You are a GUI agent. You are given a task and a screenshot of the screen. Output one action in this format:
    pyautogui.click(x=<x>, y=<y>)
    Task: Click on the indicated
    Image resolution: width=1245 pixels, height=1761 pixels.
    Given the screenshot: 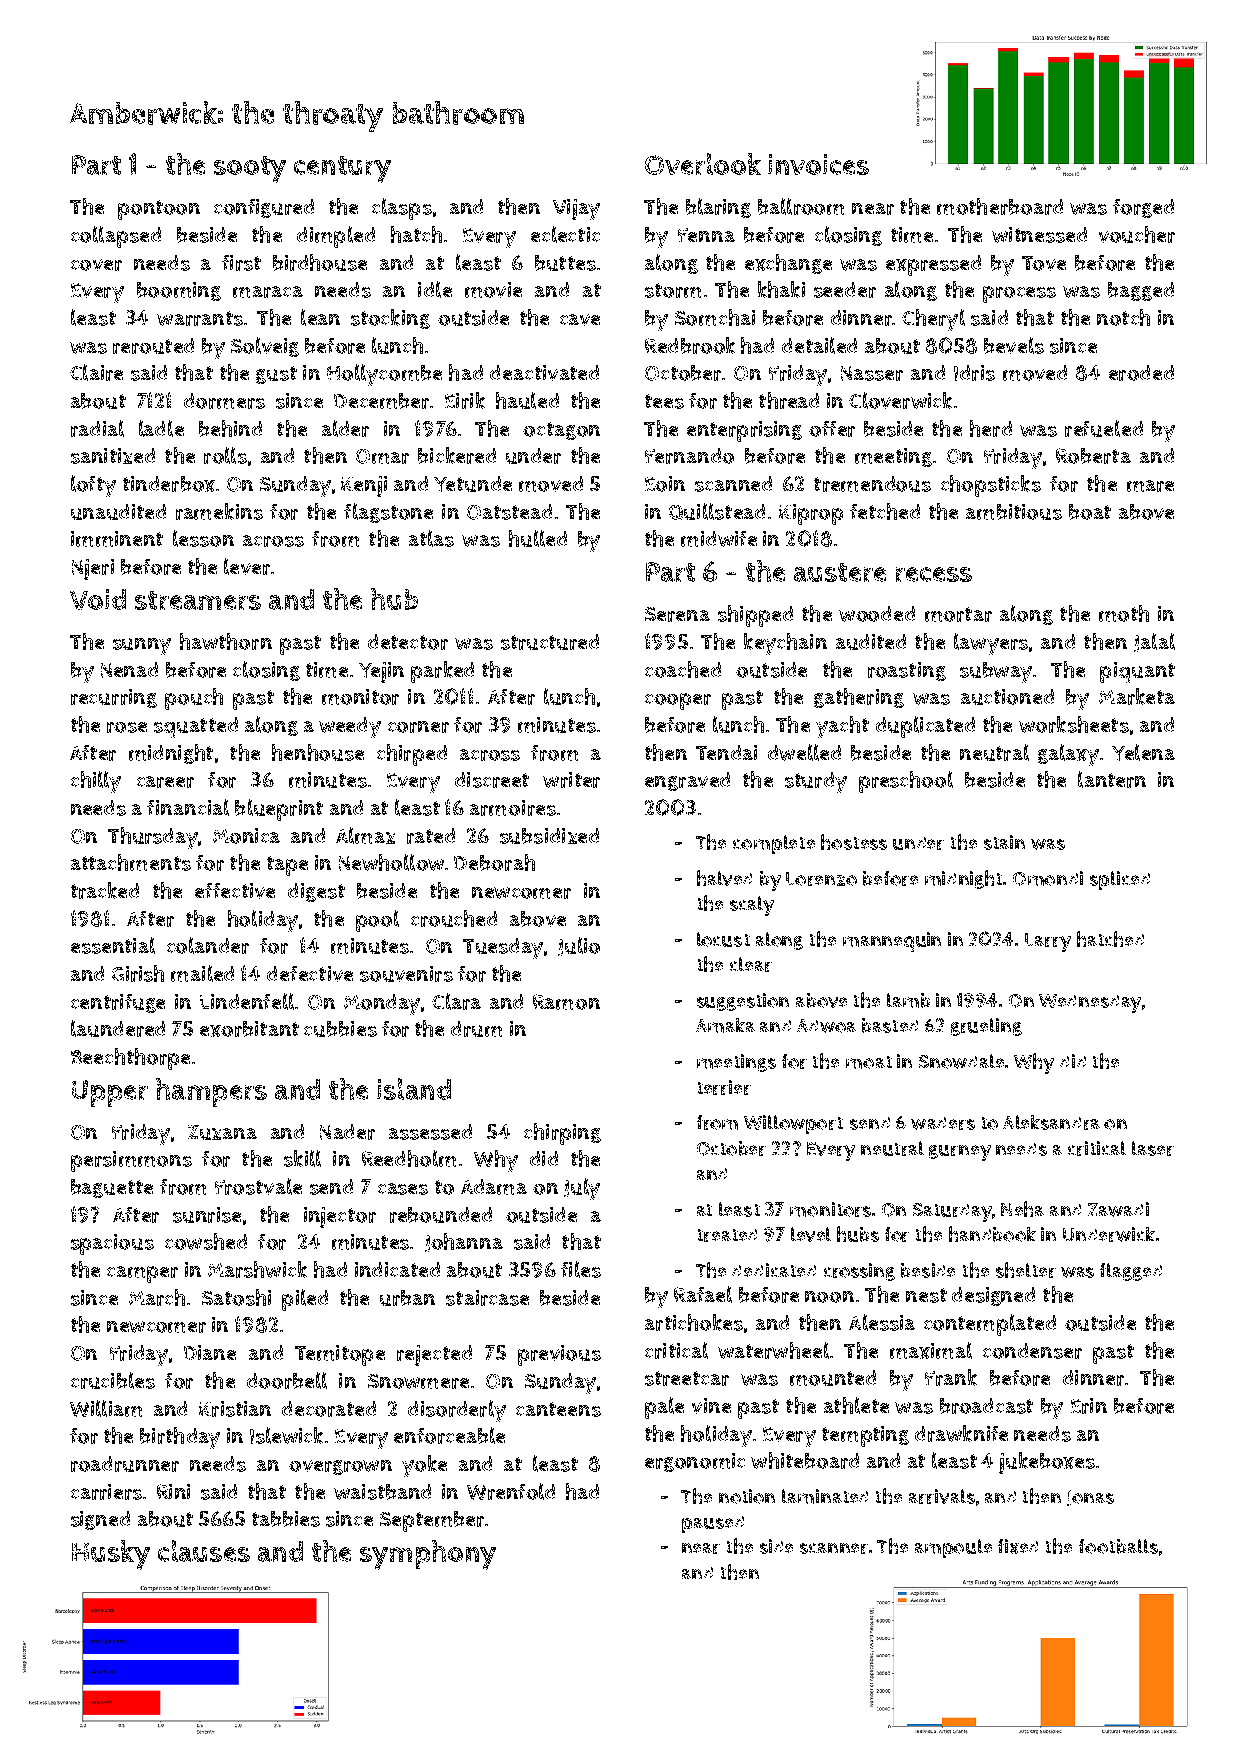 What is the action you would take?
    pyautogui.click(x=397, y=1269)
